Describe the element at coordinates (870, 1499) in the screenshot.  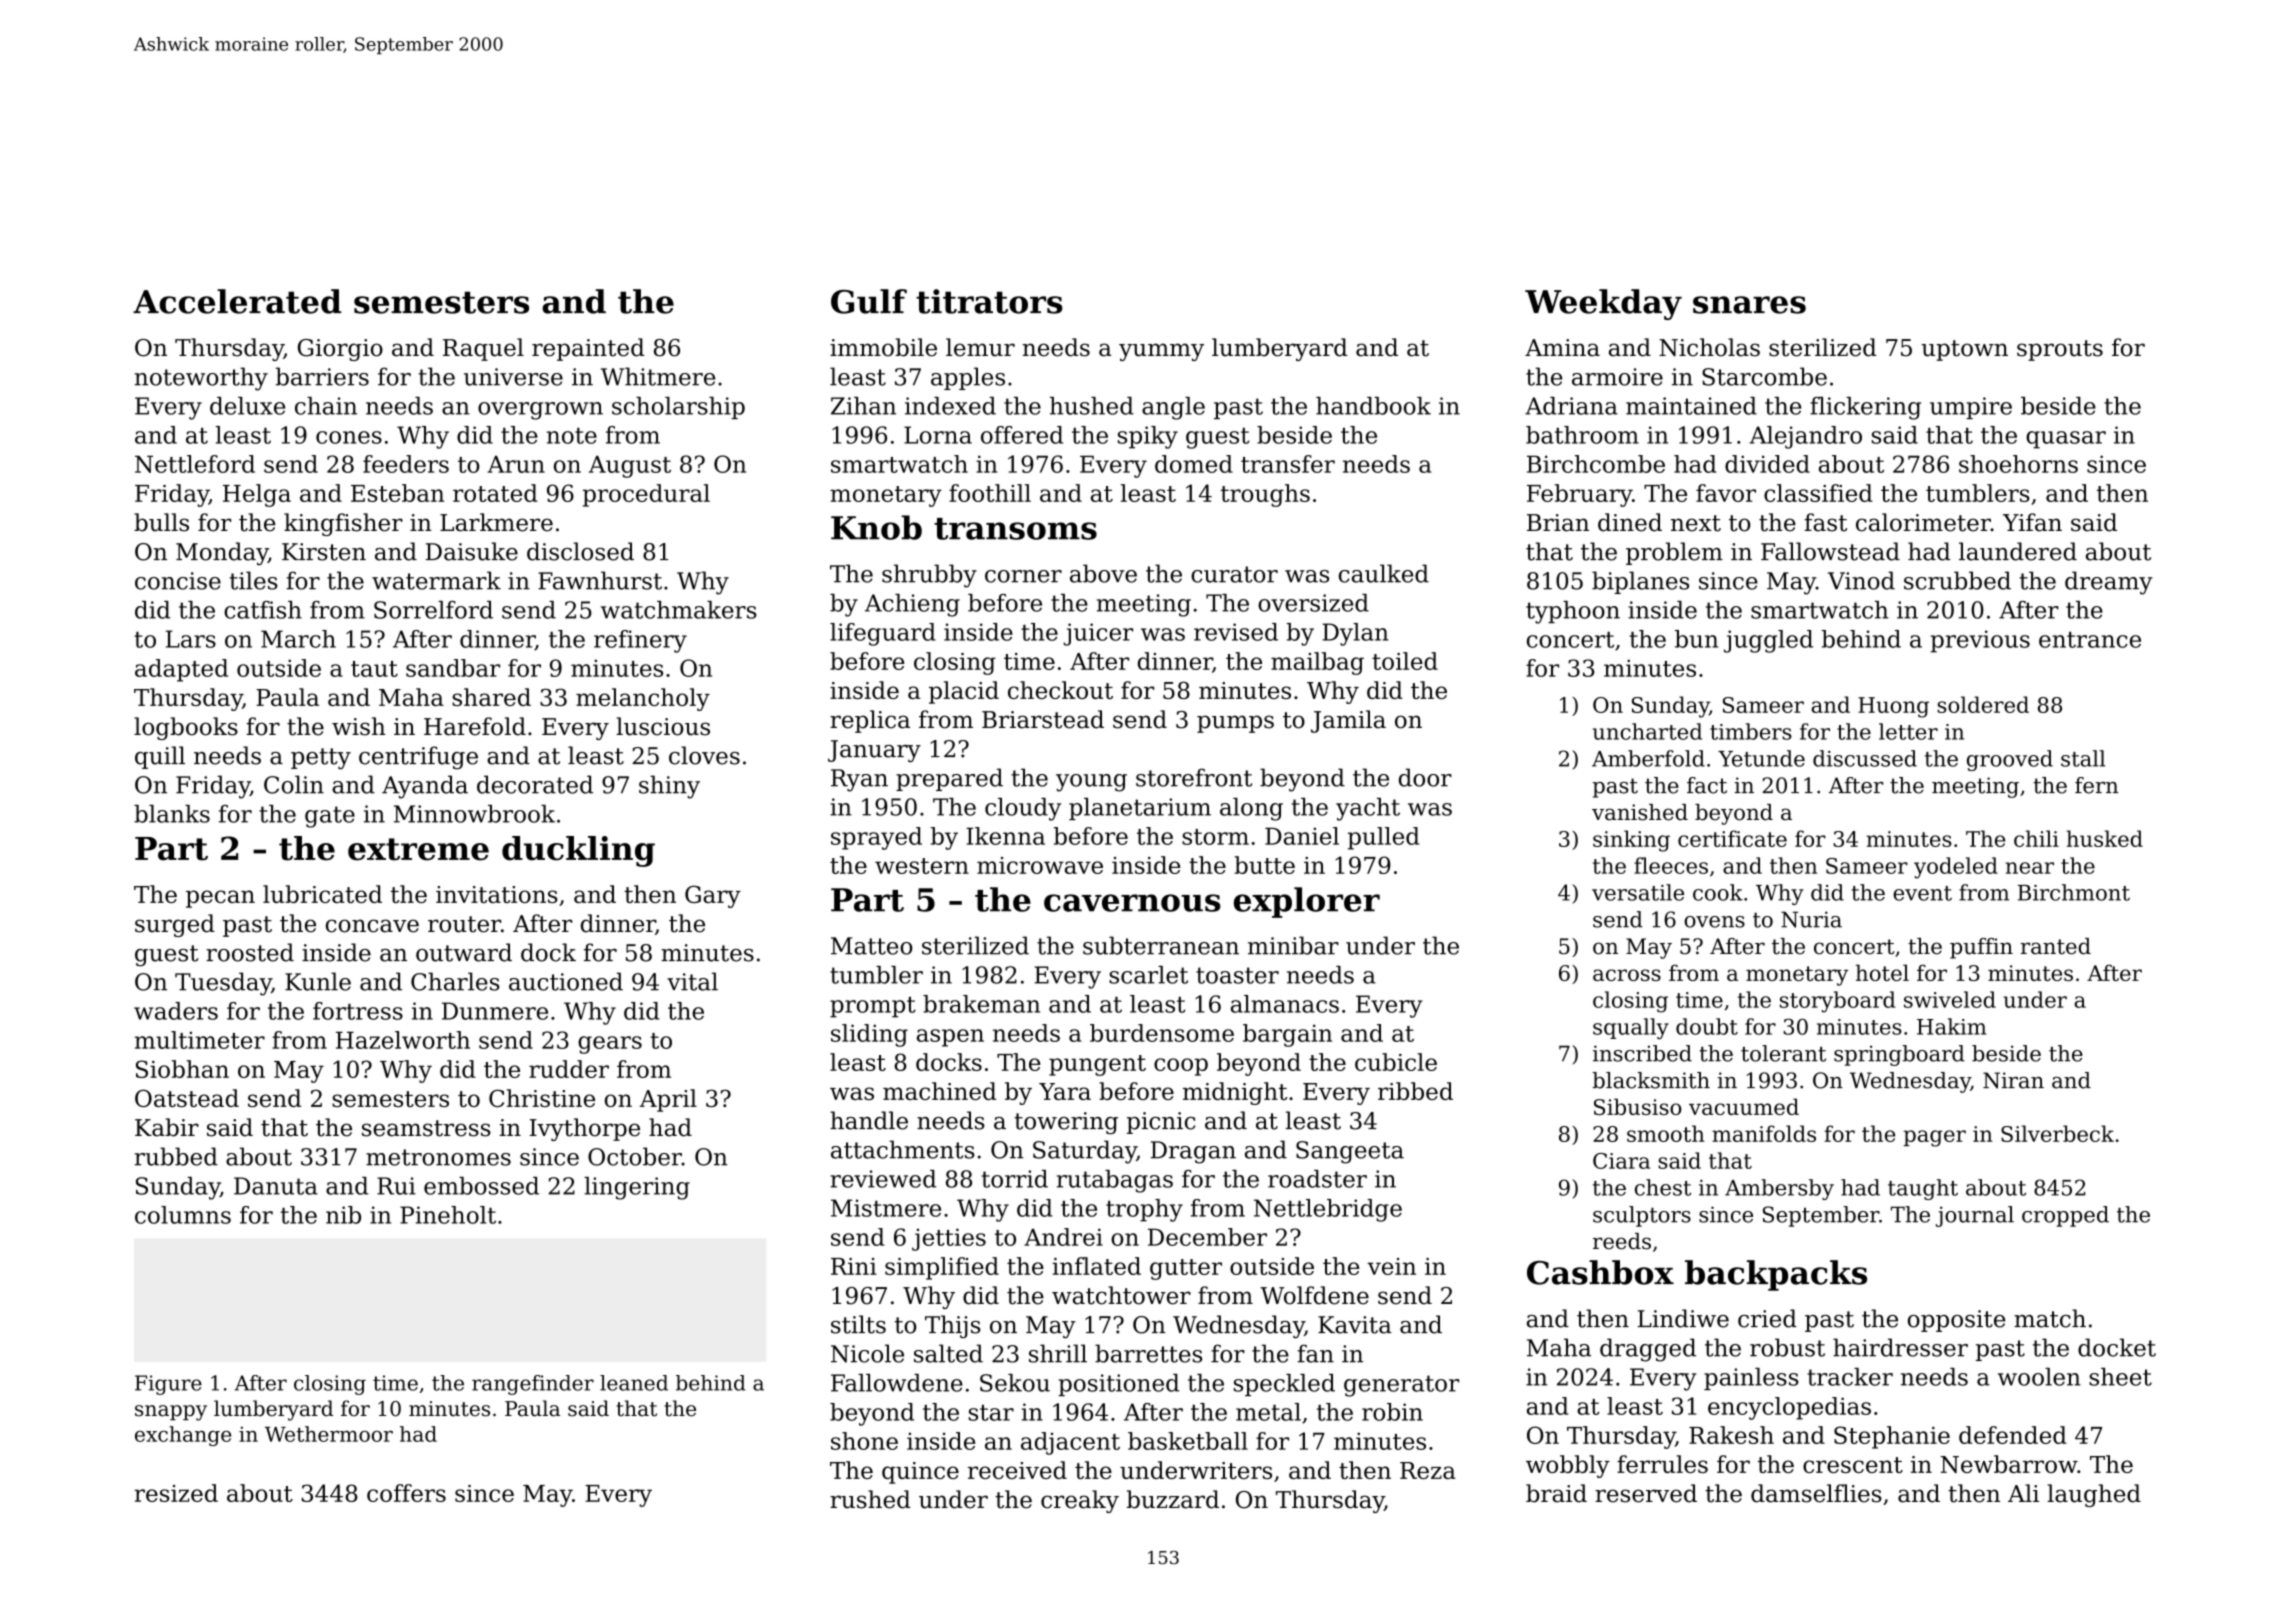
I see `rushed` at that location.
